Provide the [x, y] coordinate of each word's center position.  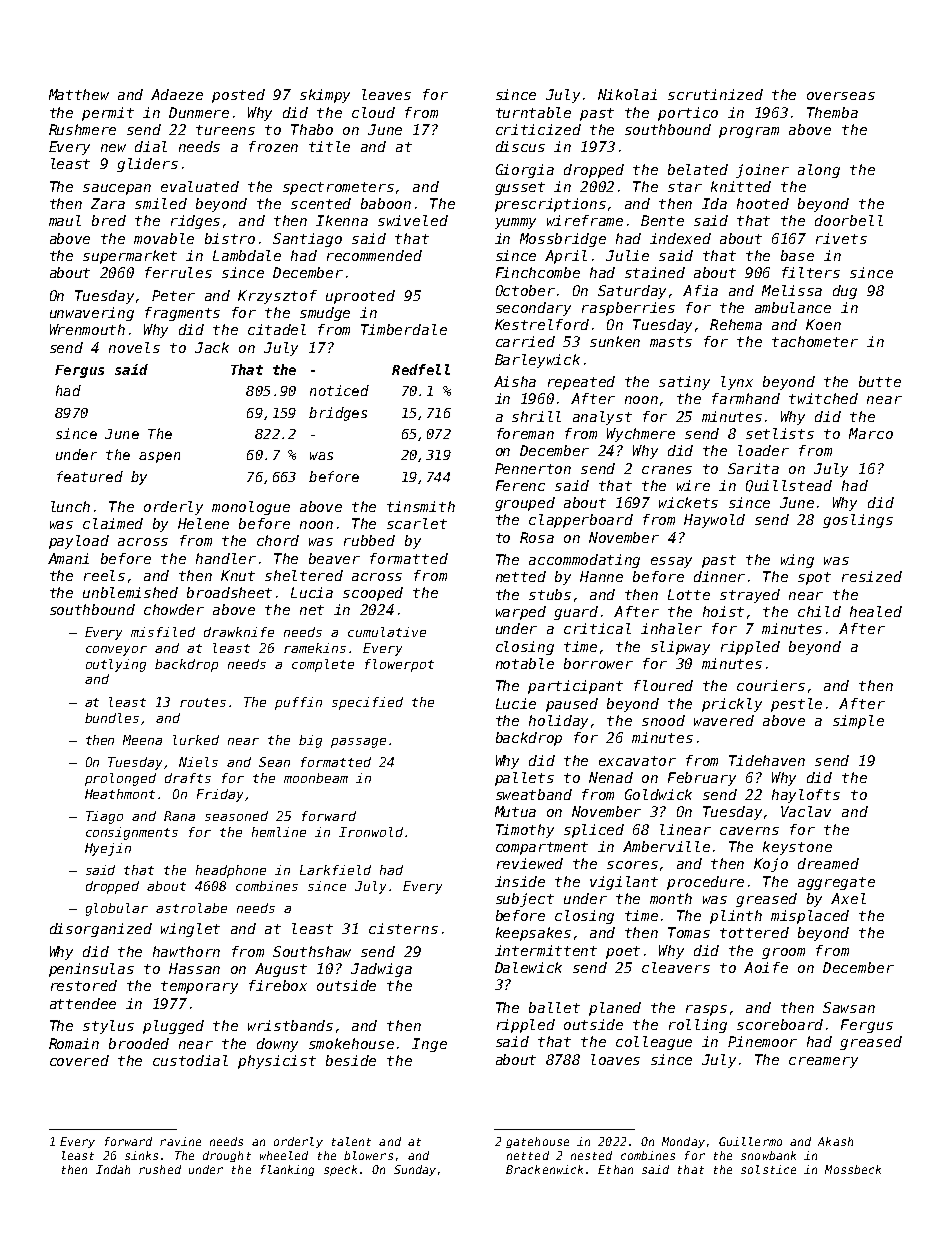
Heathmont [120, 794]
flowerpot [399, 665]
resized [872, 576]
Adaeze [177, 94]
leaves [386, 94]
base [797, 255]
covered [79, 1060]
